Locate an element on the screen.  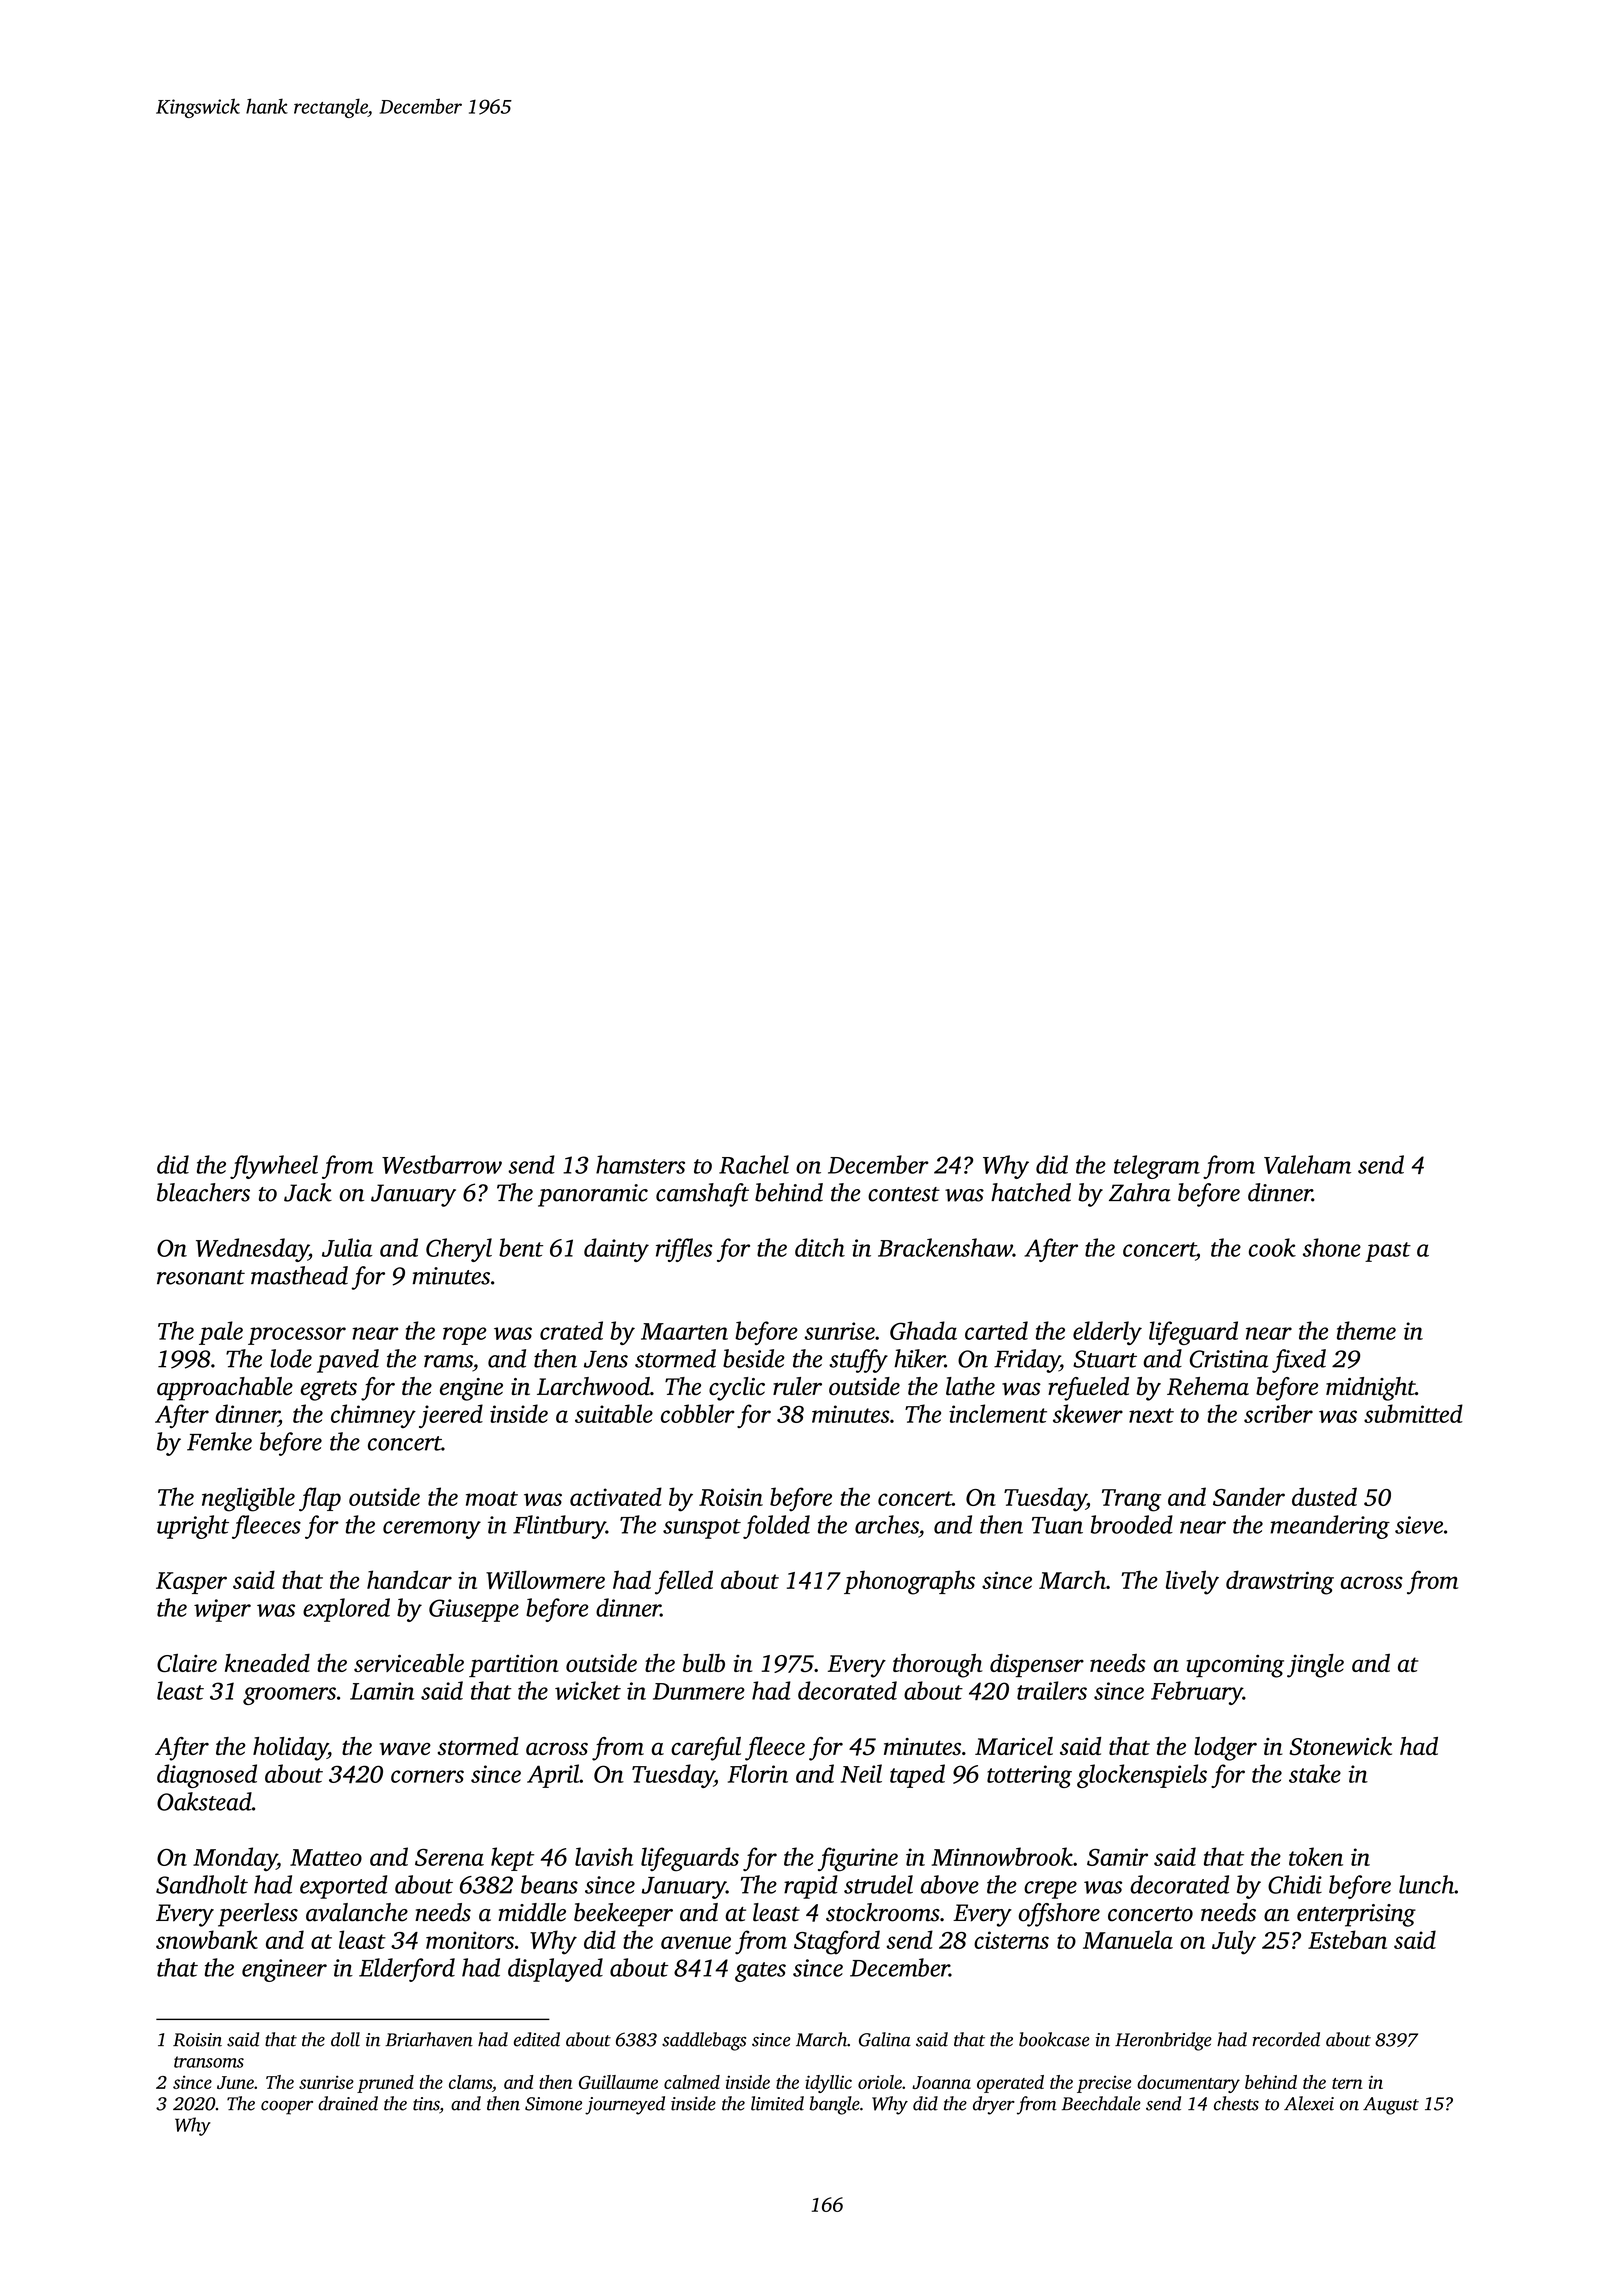
telegram is located at coordinates (1157, 1167).
